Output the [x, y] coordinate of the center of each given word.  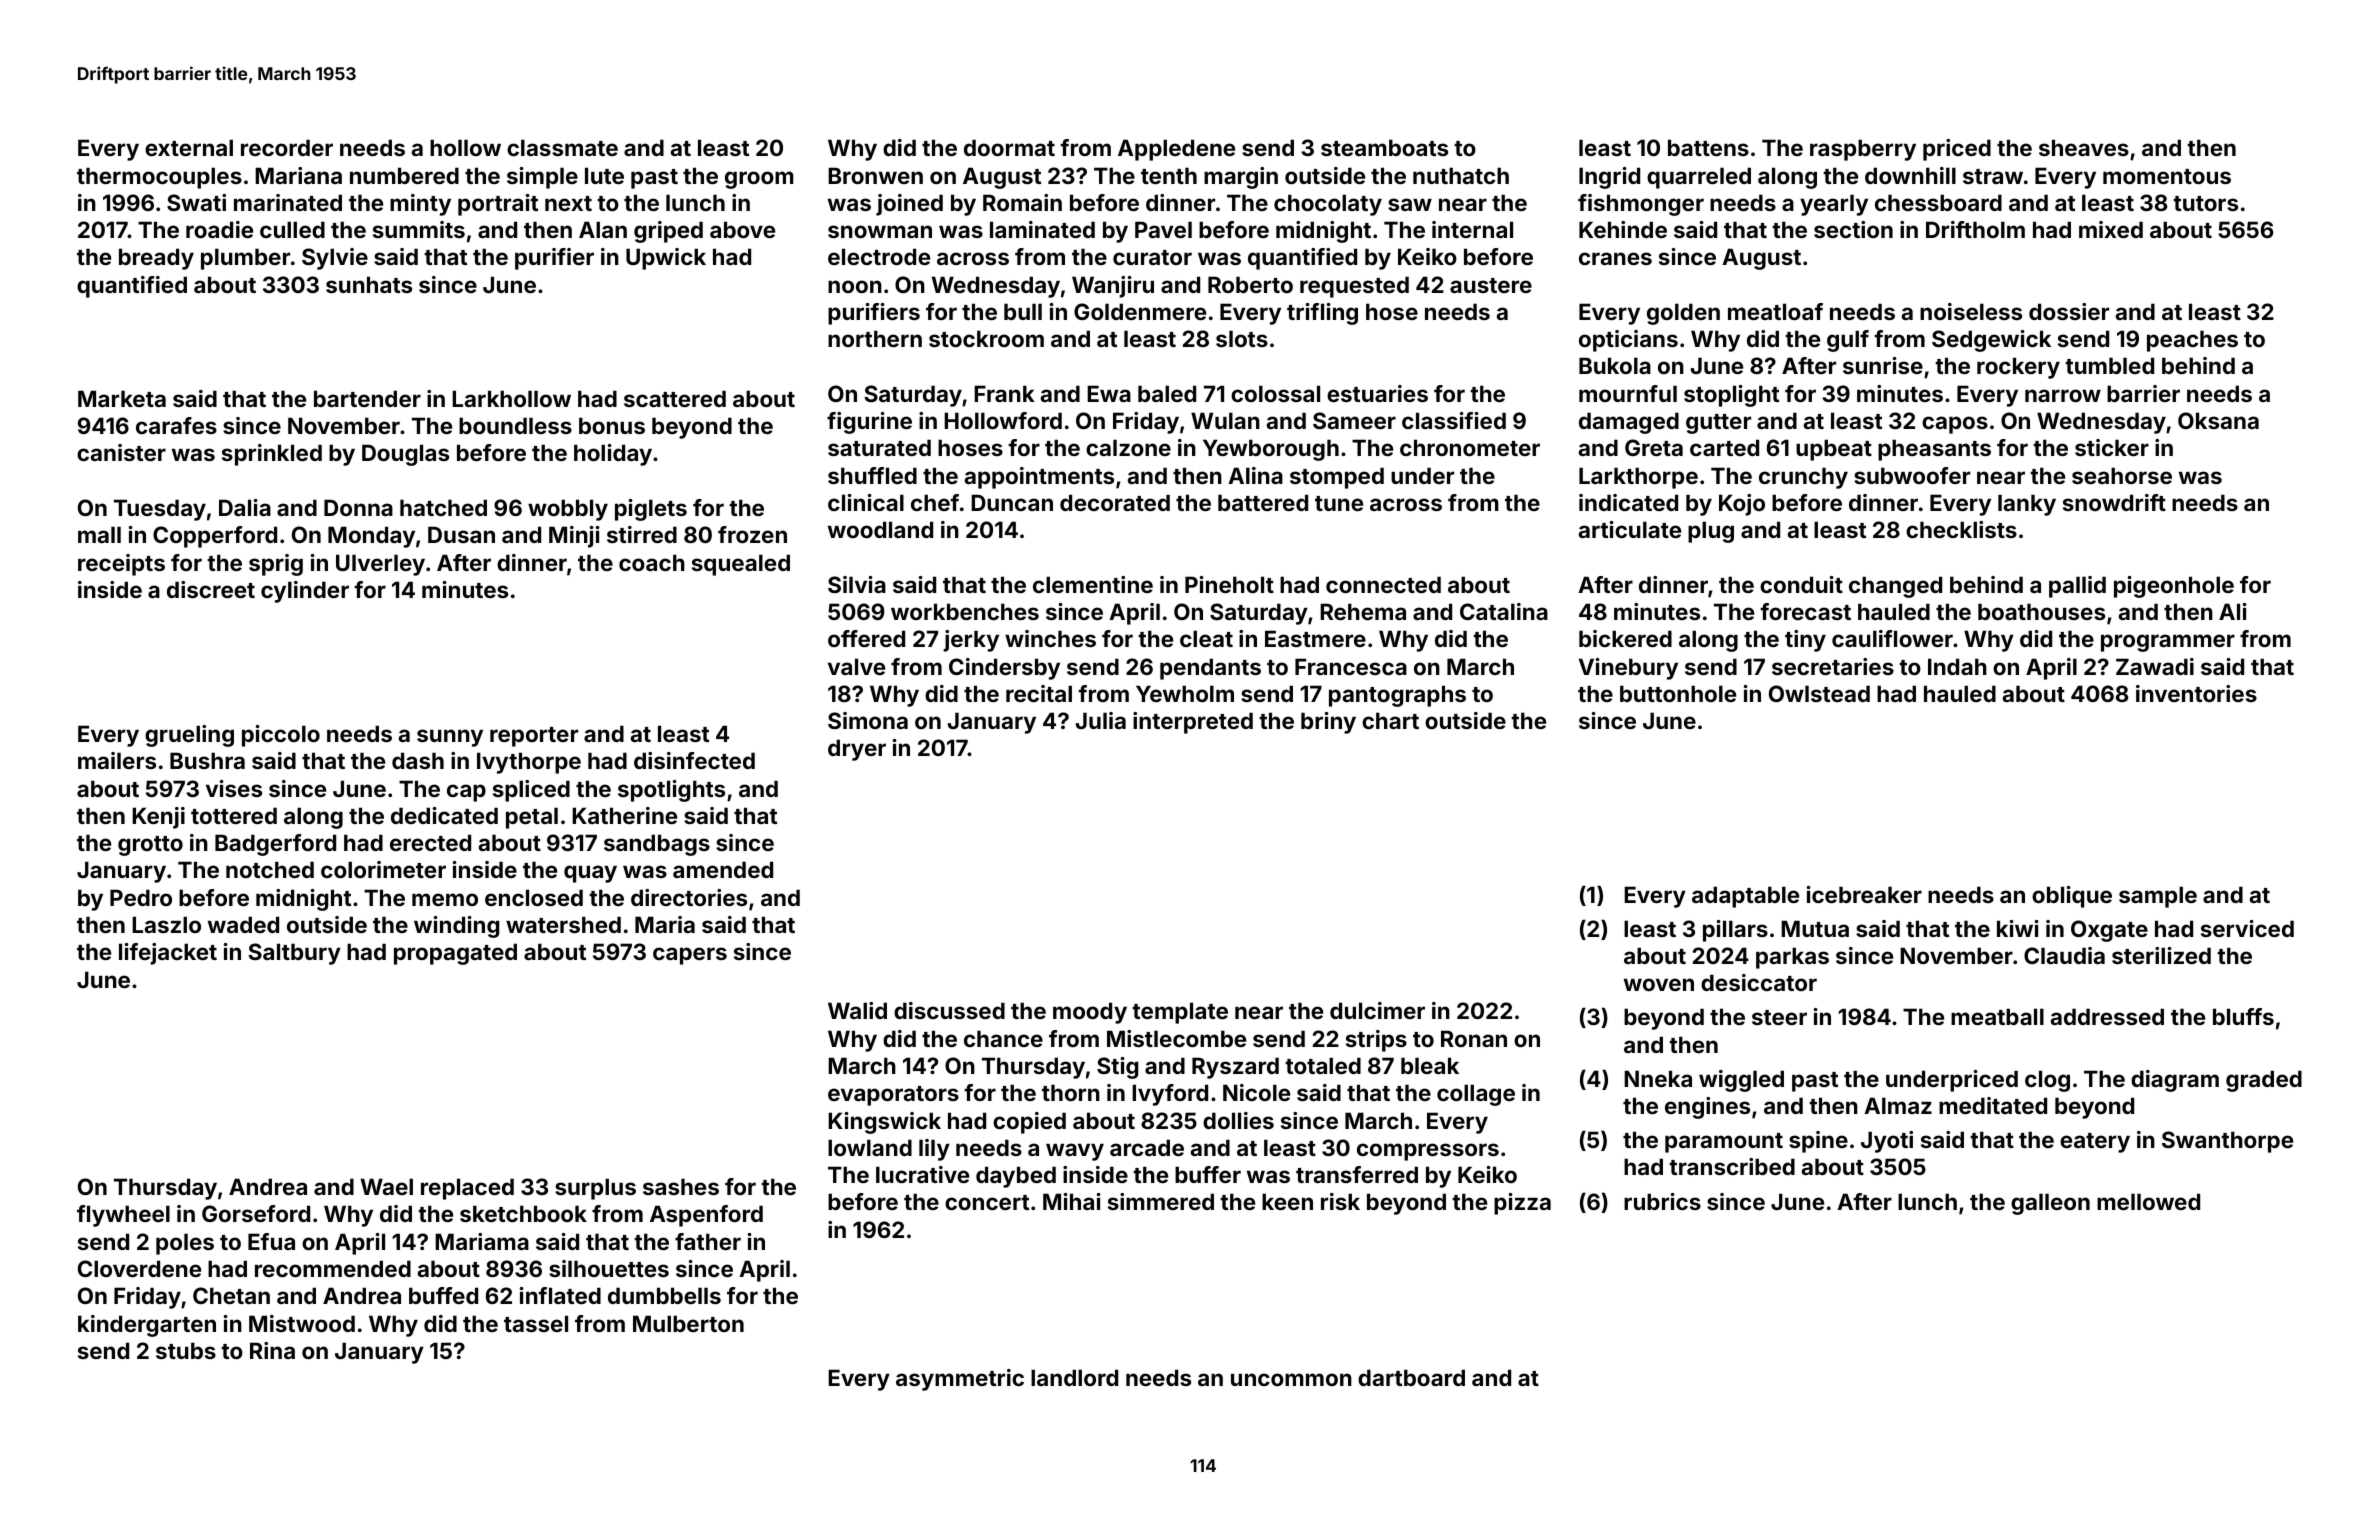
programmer [2168, 643]
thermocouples [159, 178]
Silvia [857, 584]
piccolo [281, 736]
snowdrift [2114, 502]
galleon [2050, 1204]
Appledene [1176, 150]
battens [1708, 147]
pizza [1522, 1204]
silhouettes [609, 1268]
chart [1390, 720]
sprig [276, 565]
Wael [387, 1186]
